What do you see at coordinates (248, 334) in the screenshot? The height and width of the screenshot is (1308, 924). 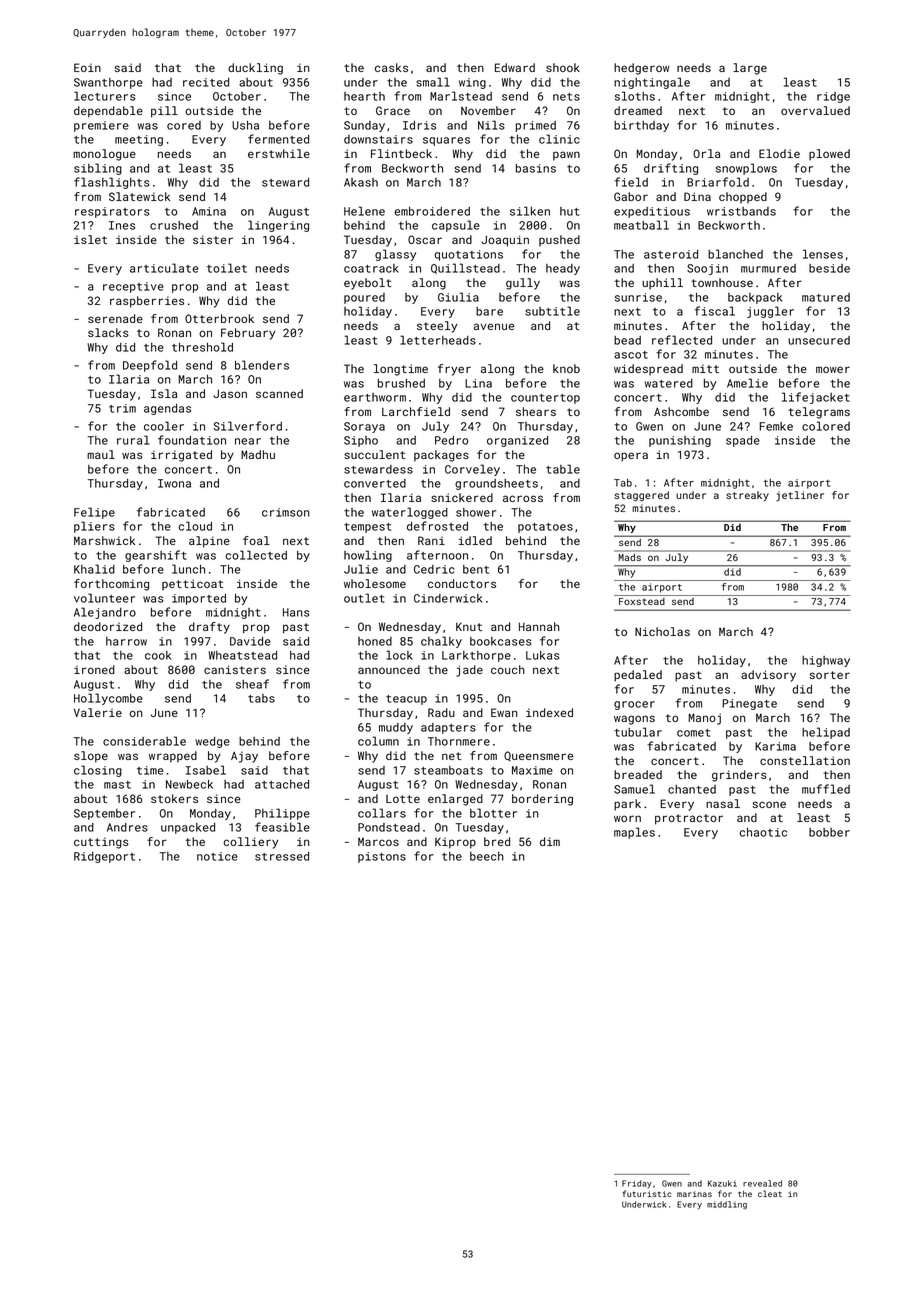 I see `February` at bounding box center [248, 334].
